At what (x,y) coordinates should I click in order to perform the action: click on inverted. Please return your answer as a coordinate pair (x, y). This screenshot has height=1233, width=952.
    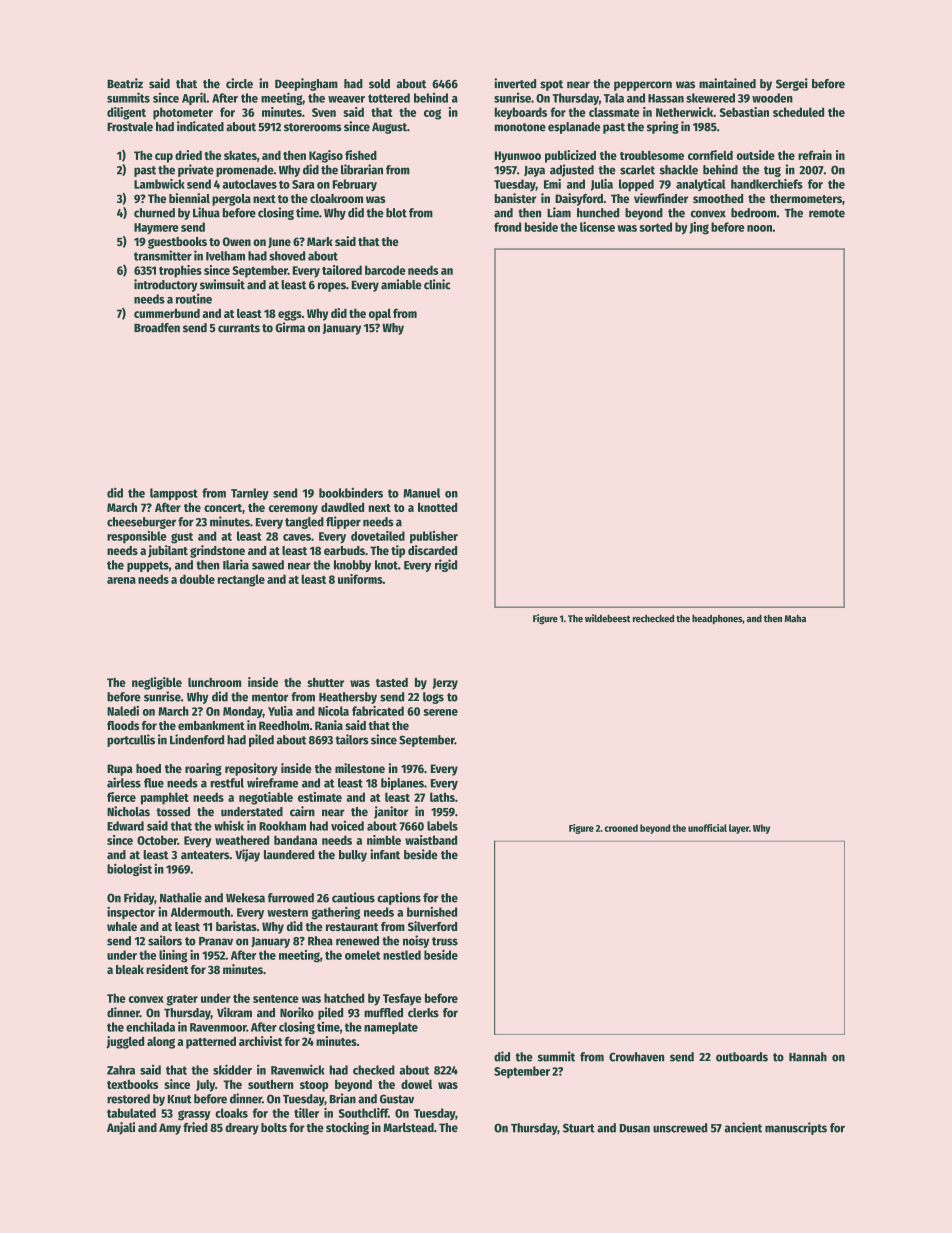
    Looking at the image, I should click on (515, 83).
